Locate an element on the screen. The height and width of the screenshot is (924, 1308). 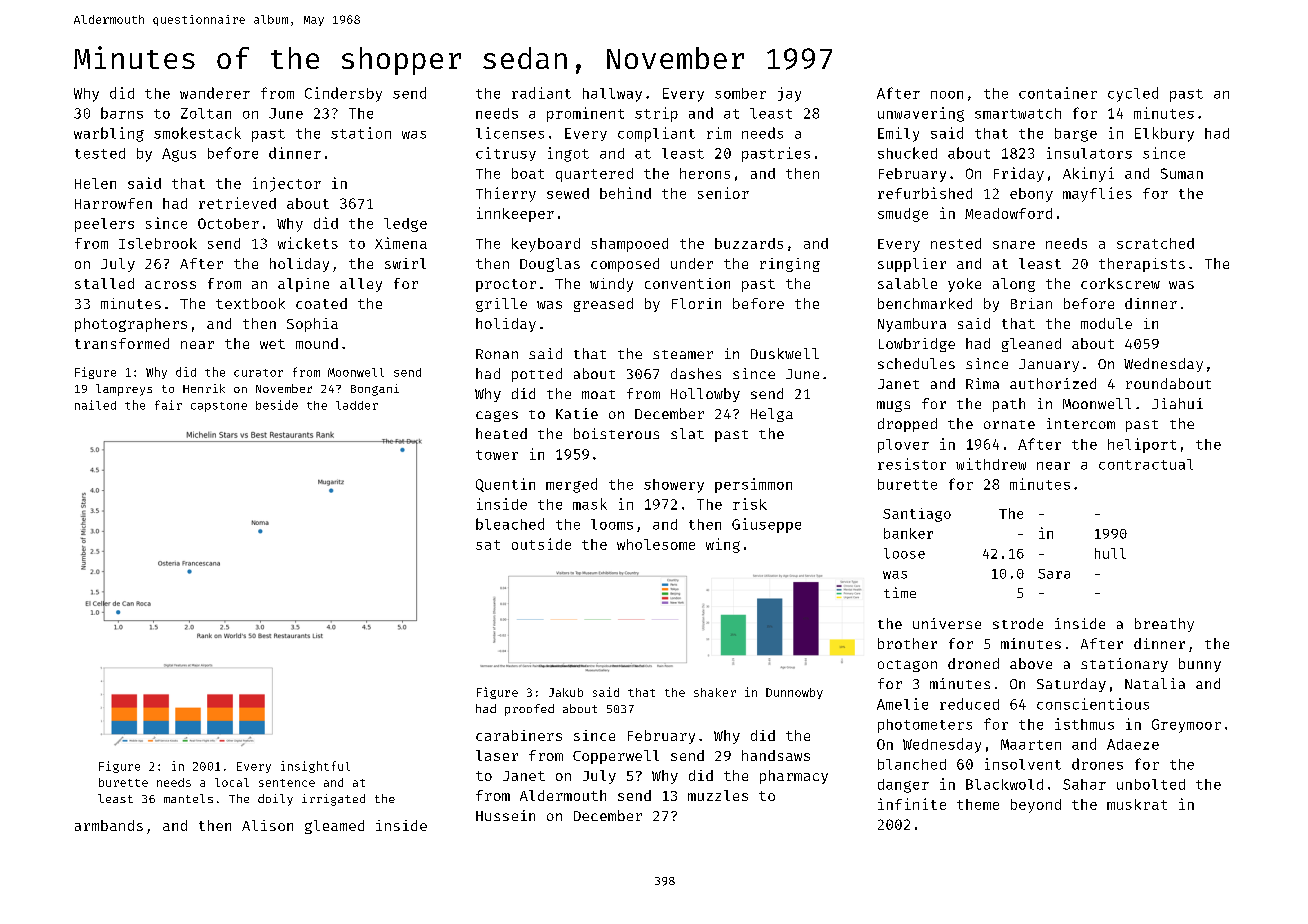
muskrat is located at coordinates (1137, 804).
